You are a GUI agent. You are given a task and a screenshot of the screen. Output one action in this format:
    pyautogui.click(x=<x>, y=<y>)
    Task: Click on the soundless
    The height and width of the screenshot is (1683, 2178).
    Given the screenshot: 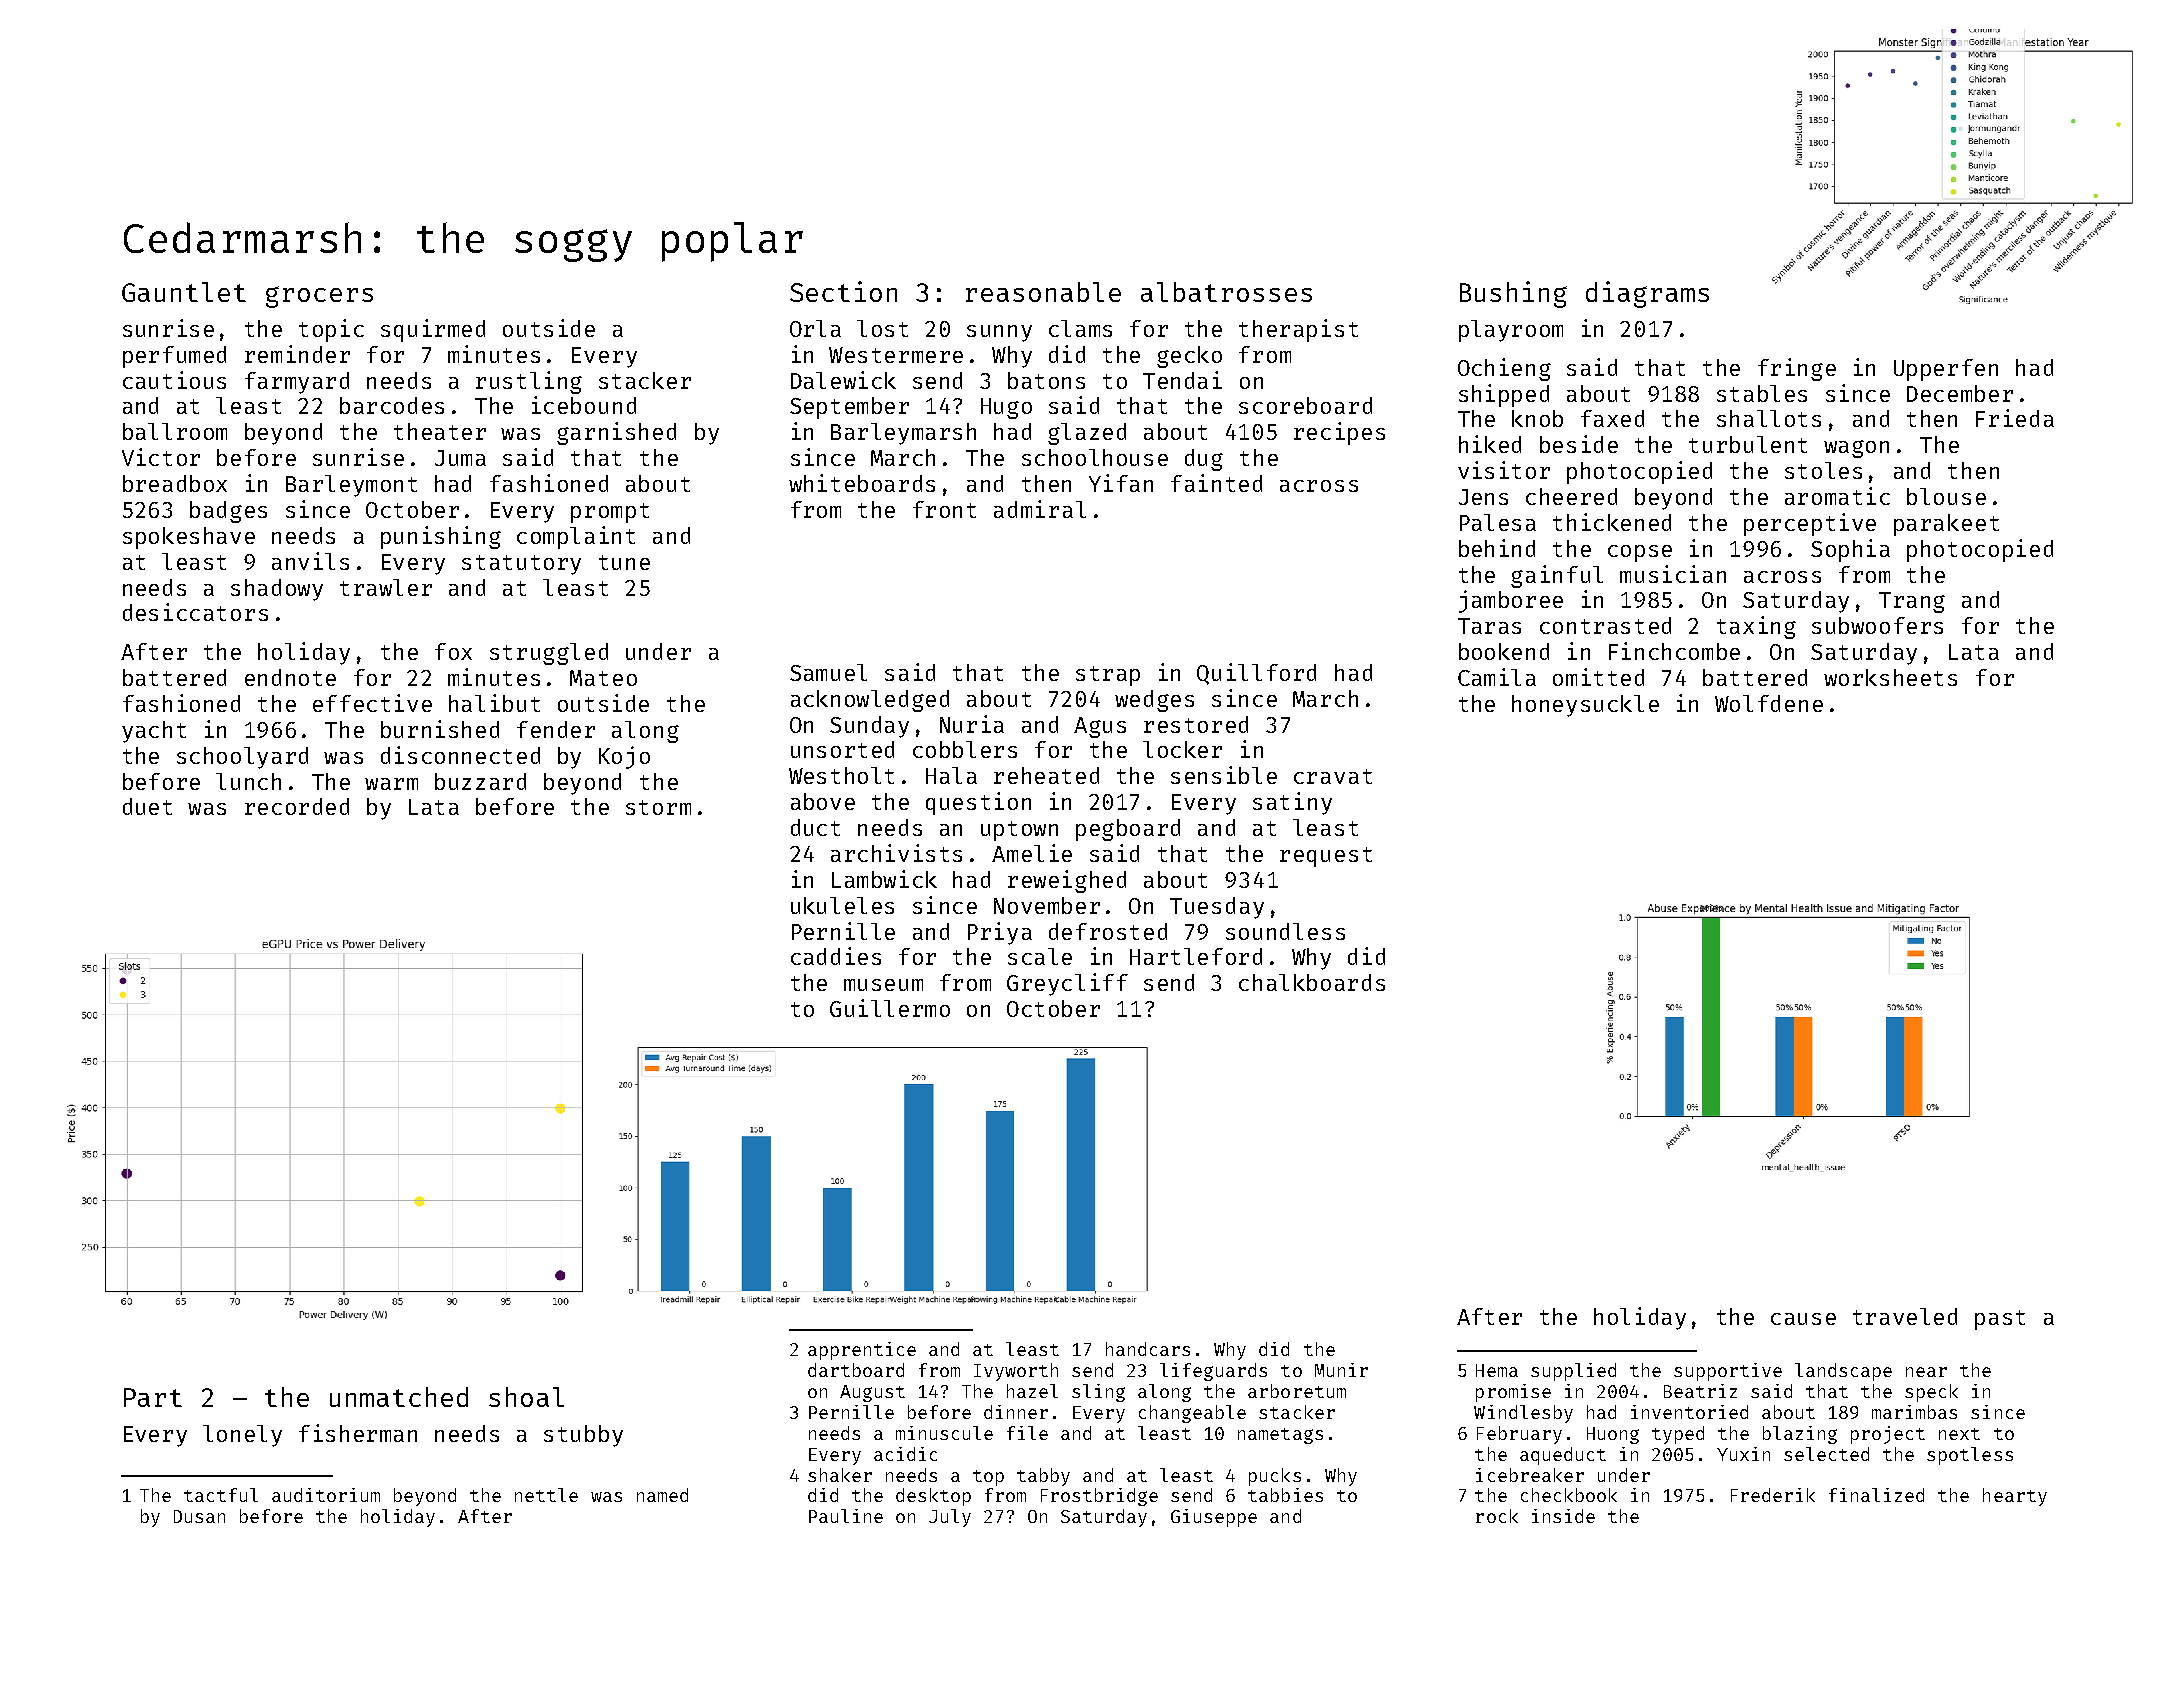 What is the action you would take?
    pyautogui.click(x=1285, y=931)
